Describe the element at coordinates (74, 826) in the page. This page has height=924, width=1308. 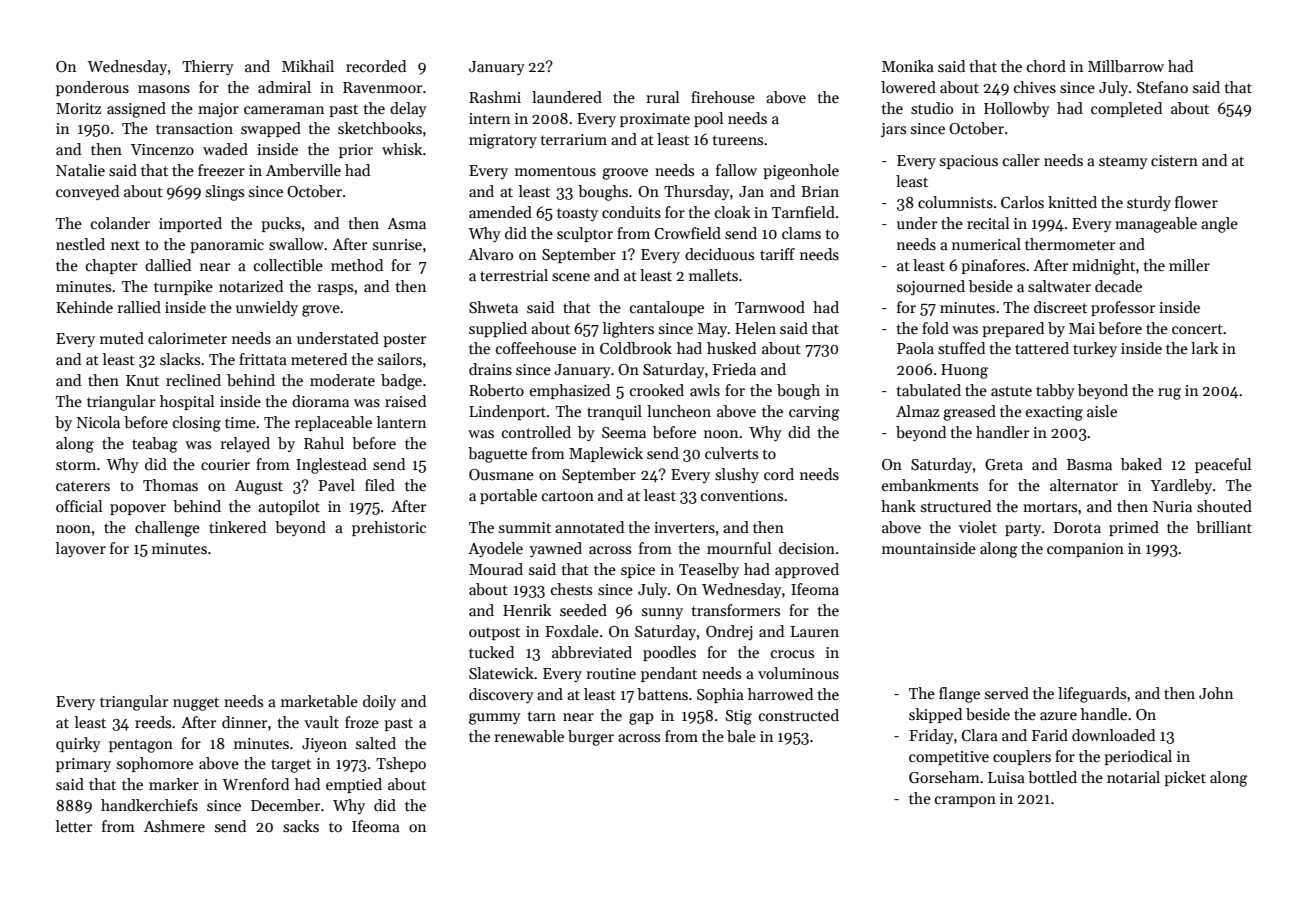
I see `letter` at that location.
